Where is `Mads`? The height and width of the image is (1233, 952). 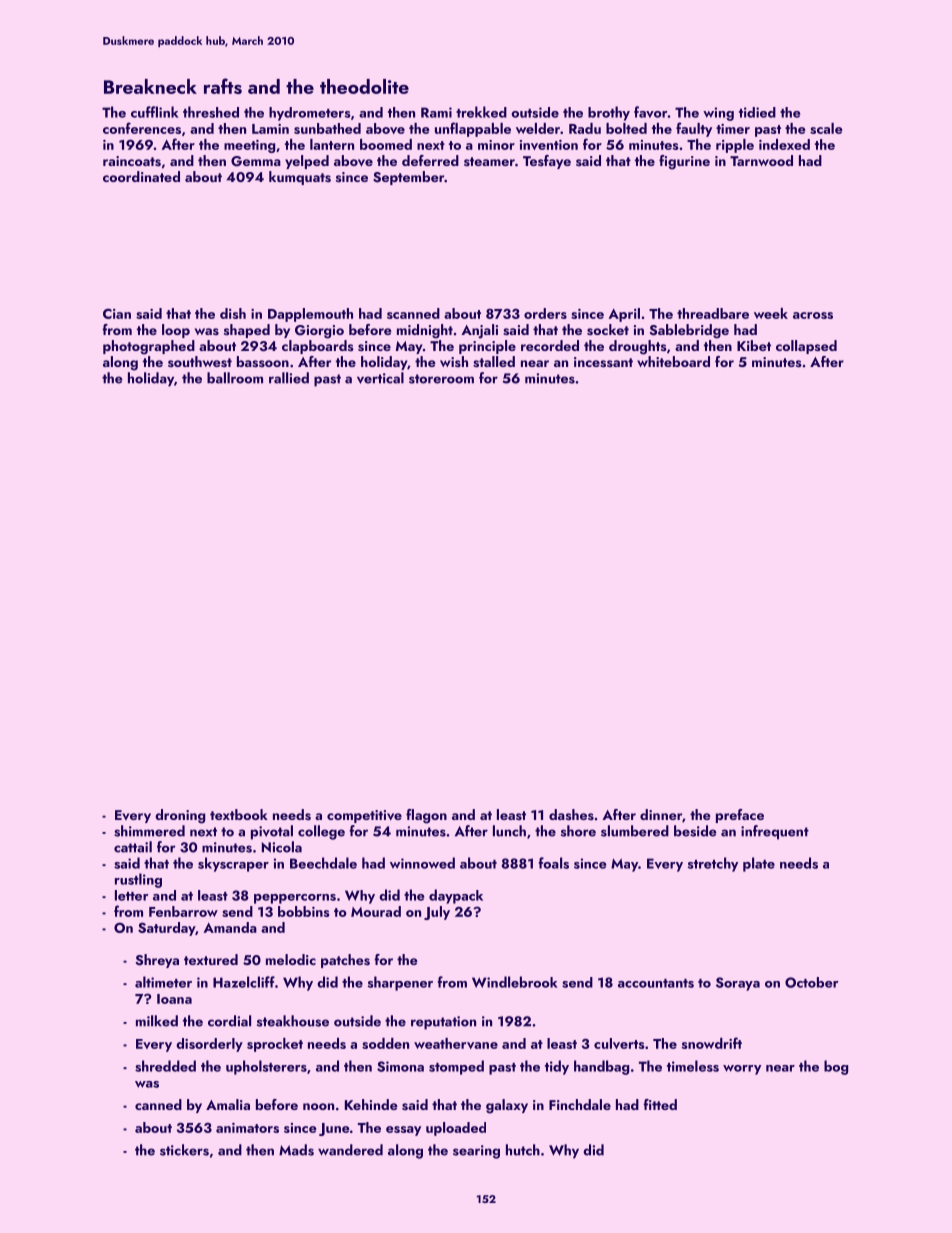 Mads is located at coordinates (296, 1150).
